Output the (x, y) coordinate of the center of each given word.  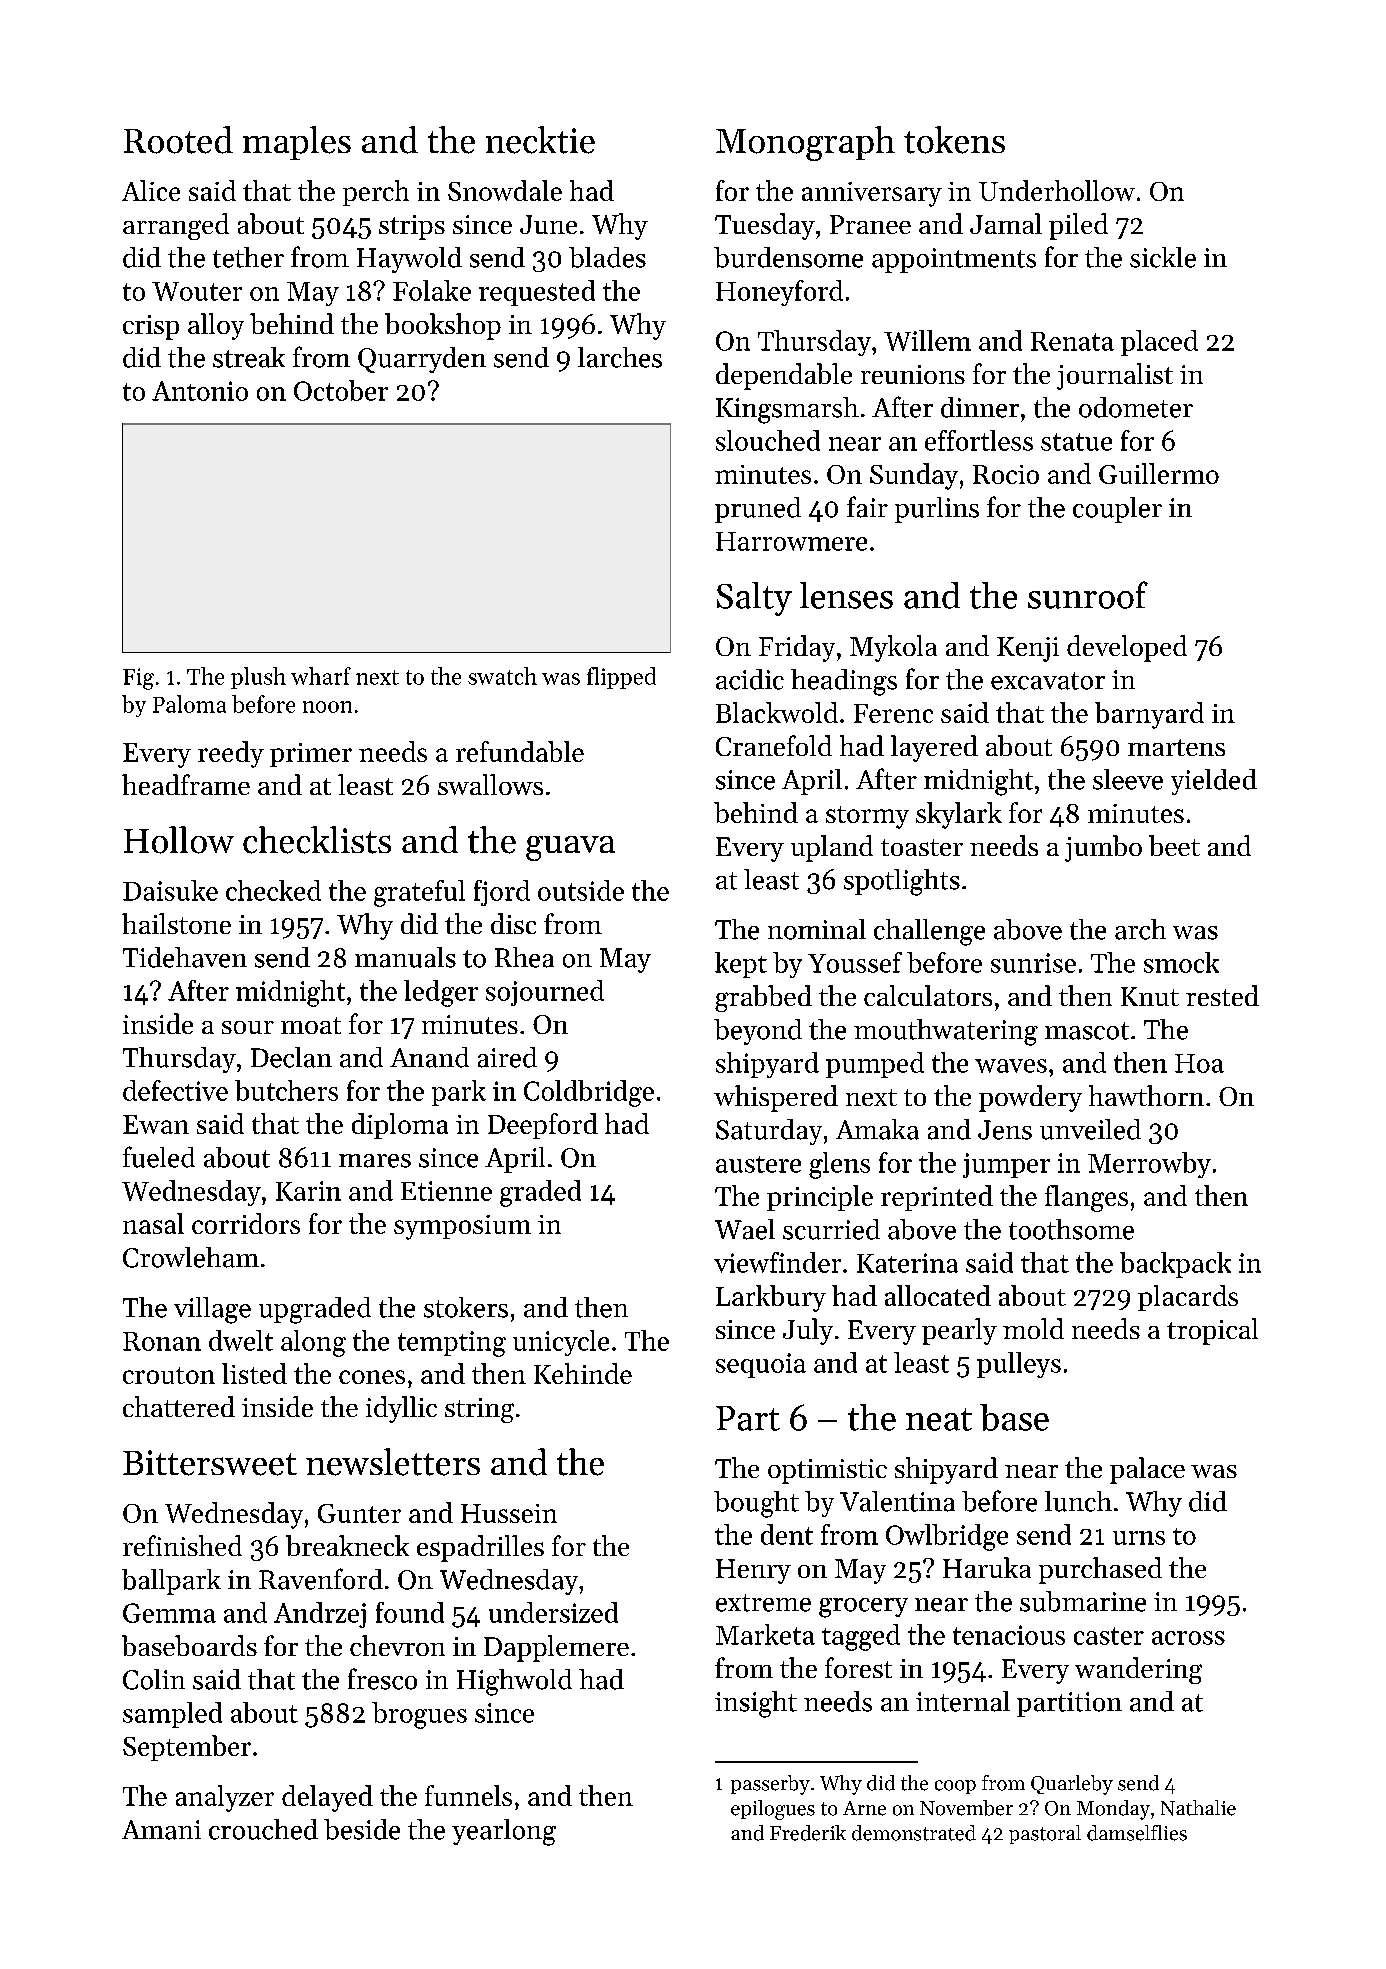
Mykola (893, 648)
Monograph (805, 143)
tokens (954, 140)
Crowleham (191, 1257)
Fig (138, 679)
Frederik (808, 1833)
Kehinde (583, 1373)
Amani (161, 1830)
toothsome (1071, 1229)
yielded (1214, 782)
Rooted (178, 140)
